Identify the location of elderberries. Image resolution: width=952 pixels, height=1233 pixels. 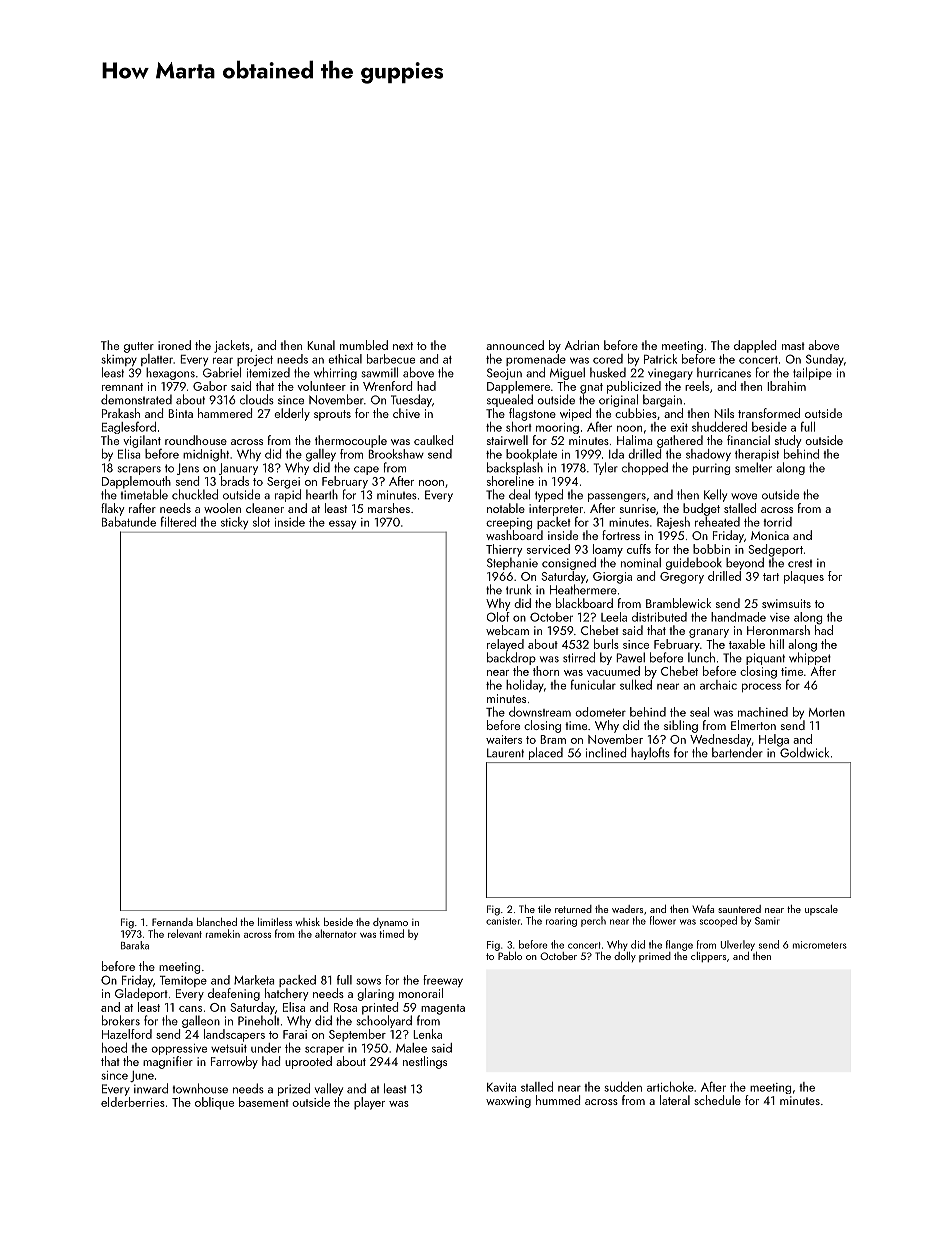
(133, 1102).
